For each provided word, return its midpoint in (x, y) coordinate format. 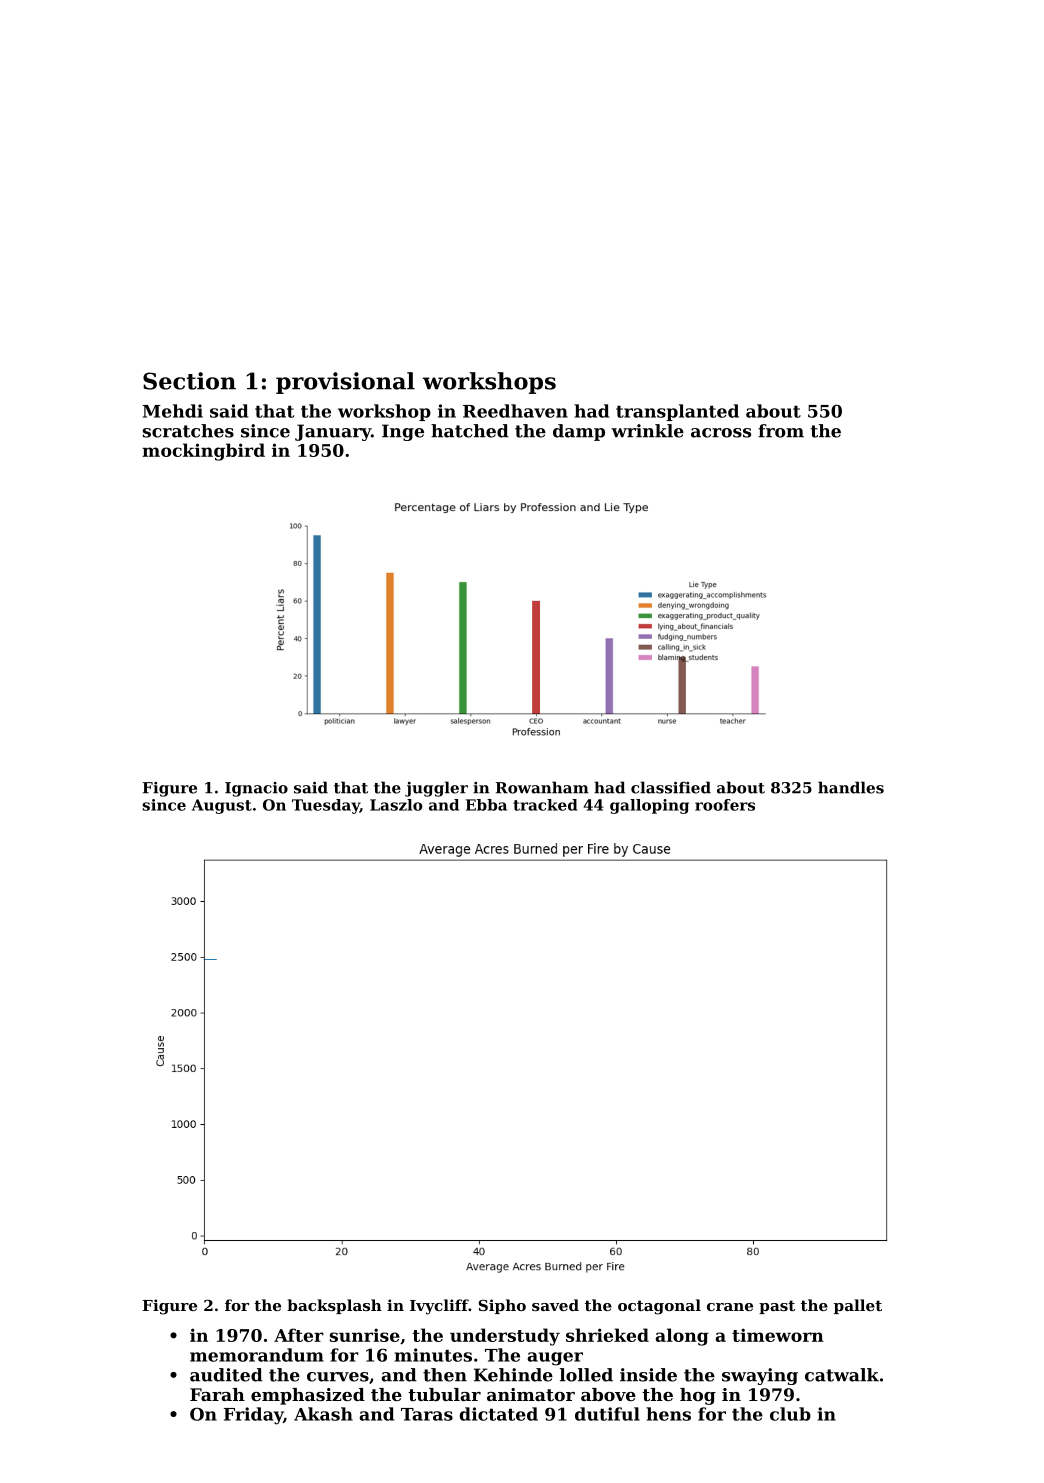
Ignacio (256, 789)
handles (851, 787)
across (721, 433)
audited (226, 1375)
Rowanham (542, 787)
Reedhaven (515, 411)
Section (189, 381)
